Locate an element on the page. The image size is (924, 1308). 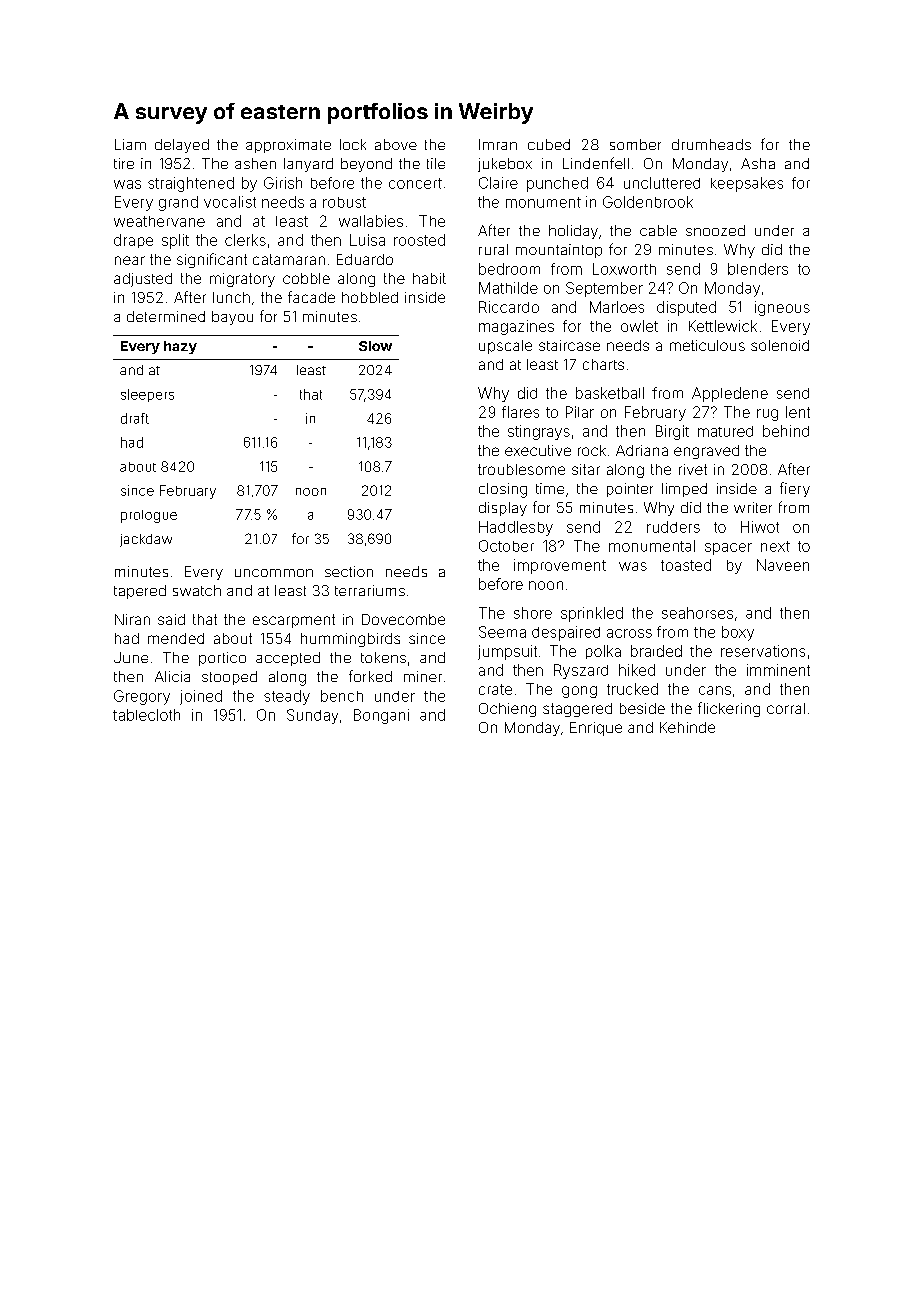
Sunday is located at coordinates (312, 716).
